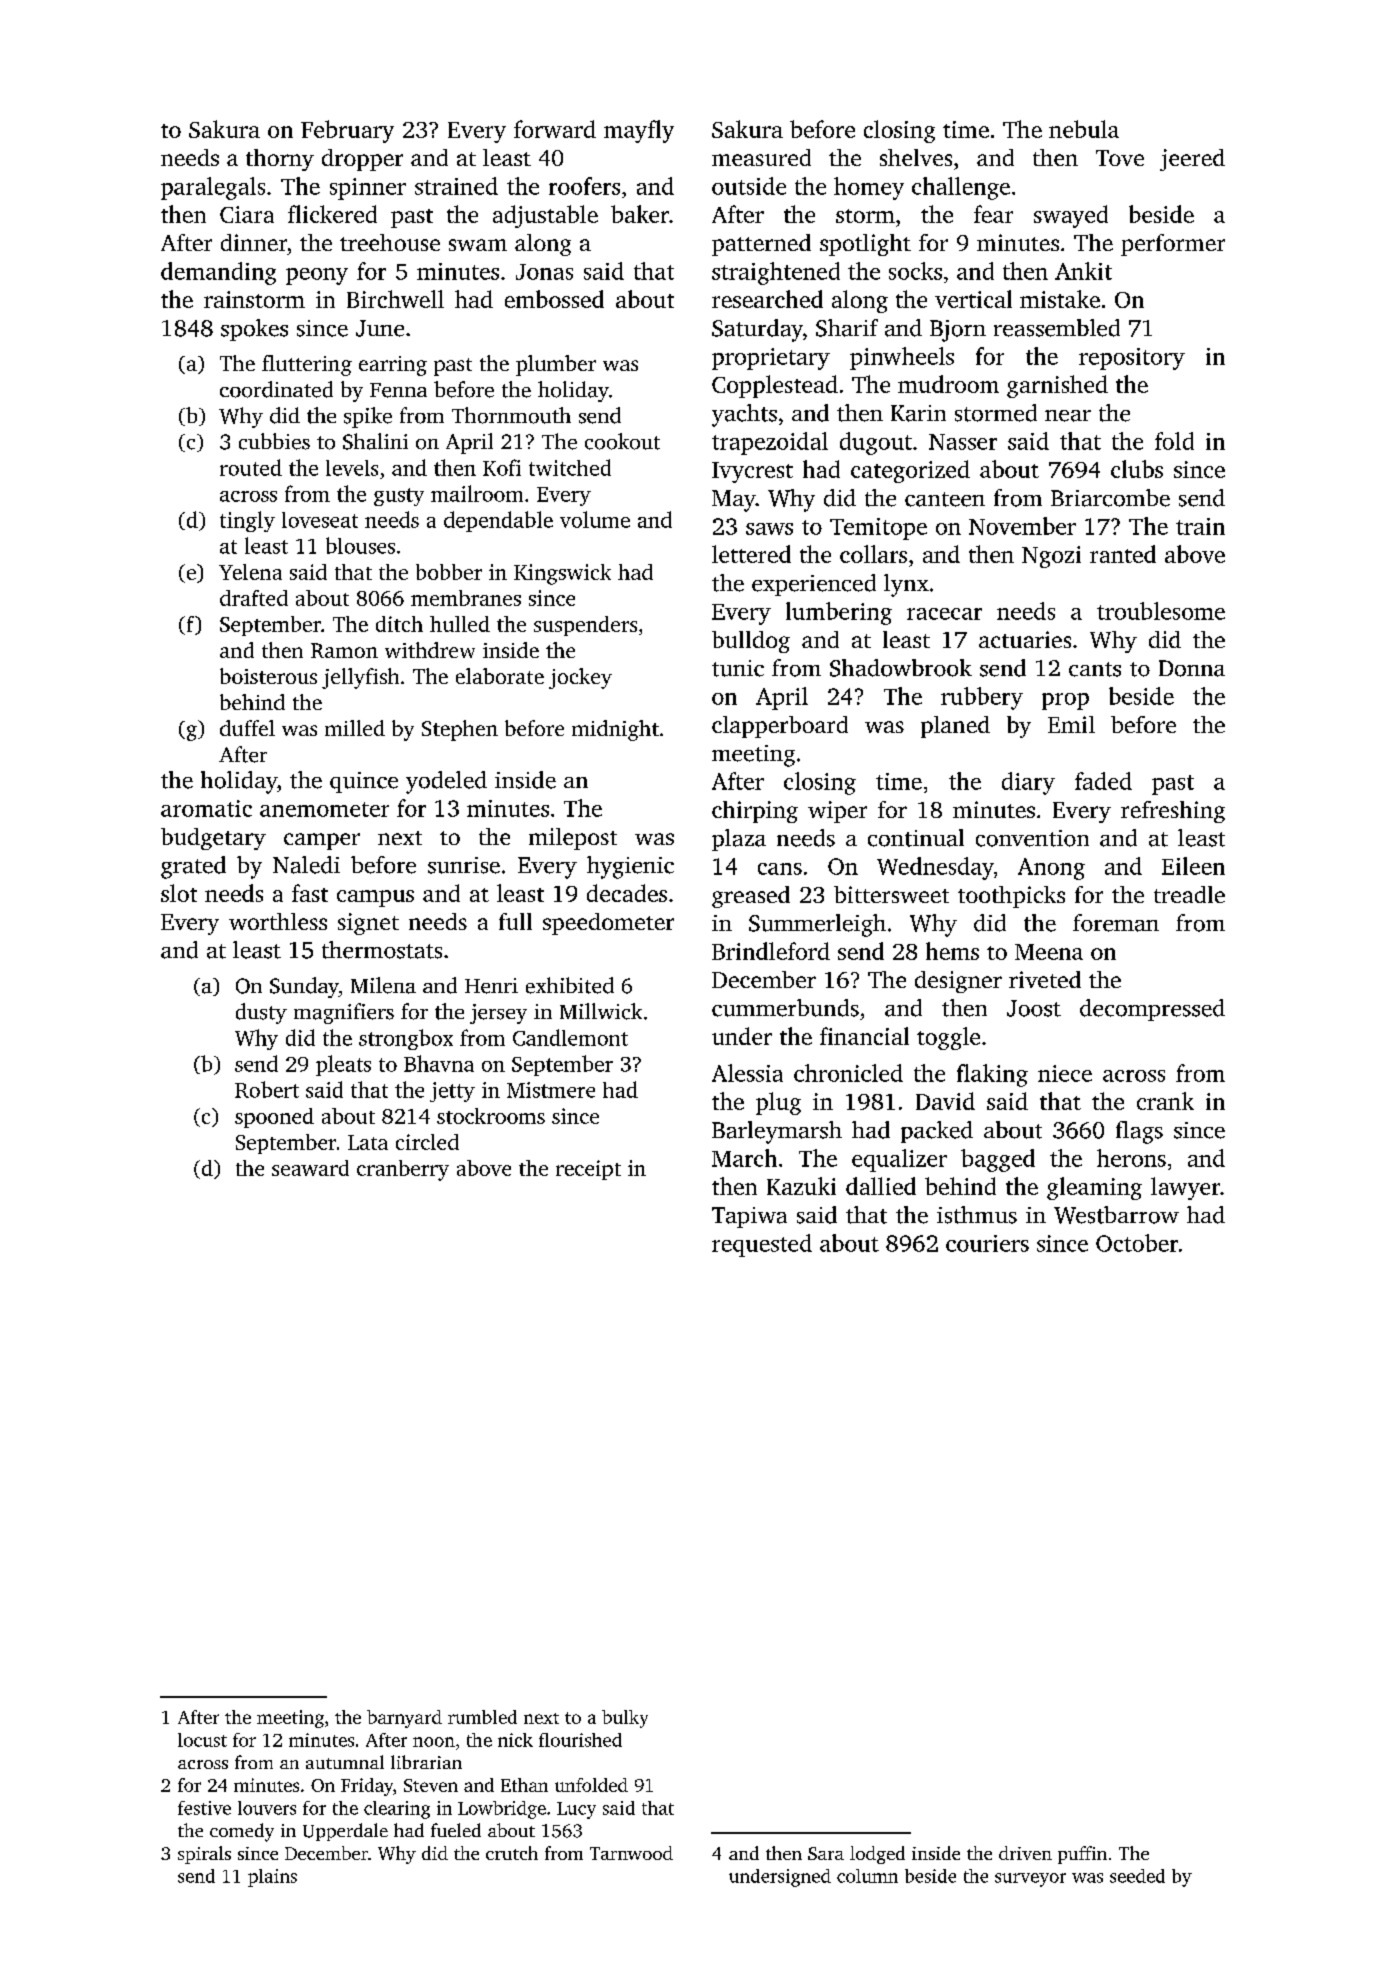 Image resolution: width=1386 pixels, height=1969 pixels. Describe the element at coordinates (584, 186) in the screenshot. I see `roofers` at that location.
